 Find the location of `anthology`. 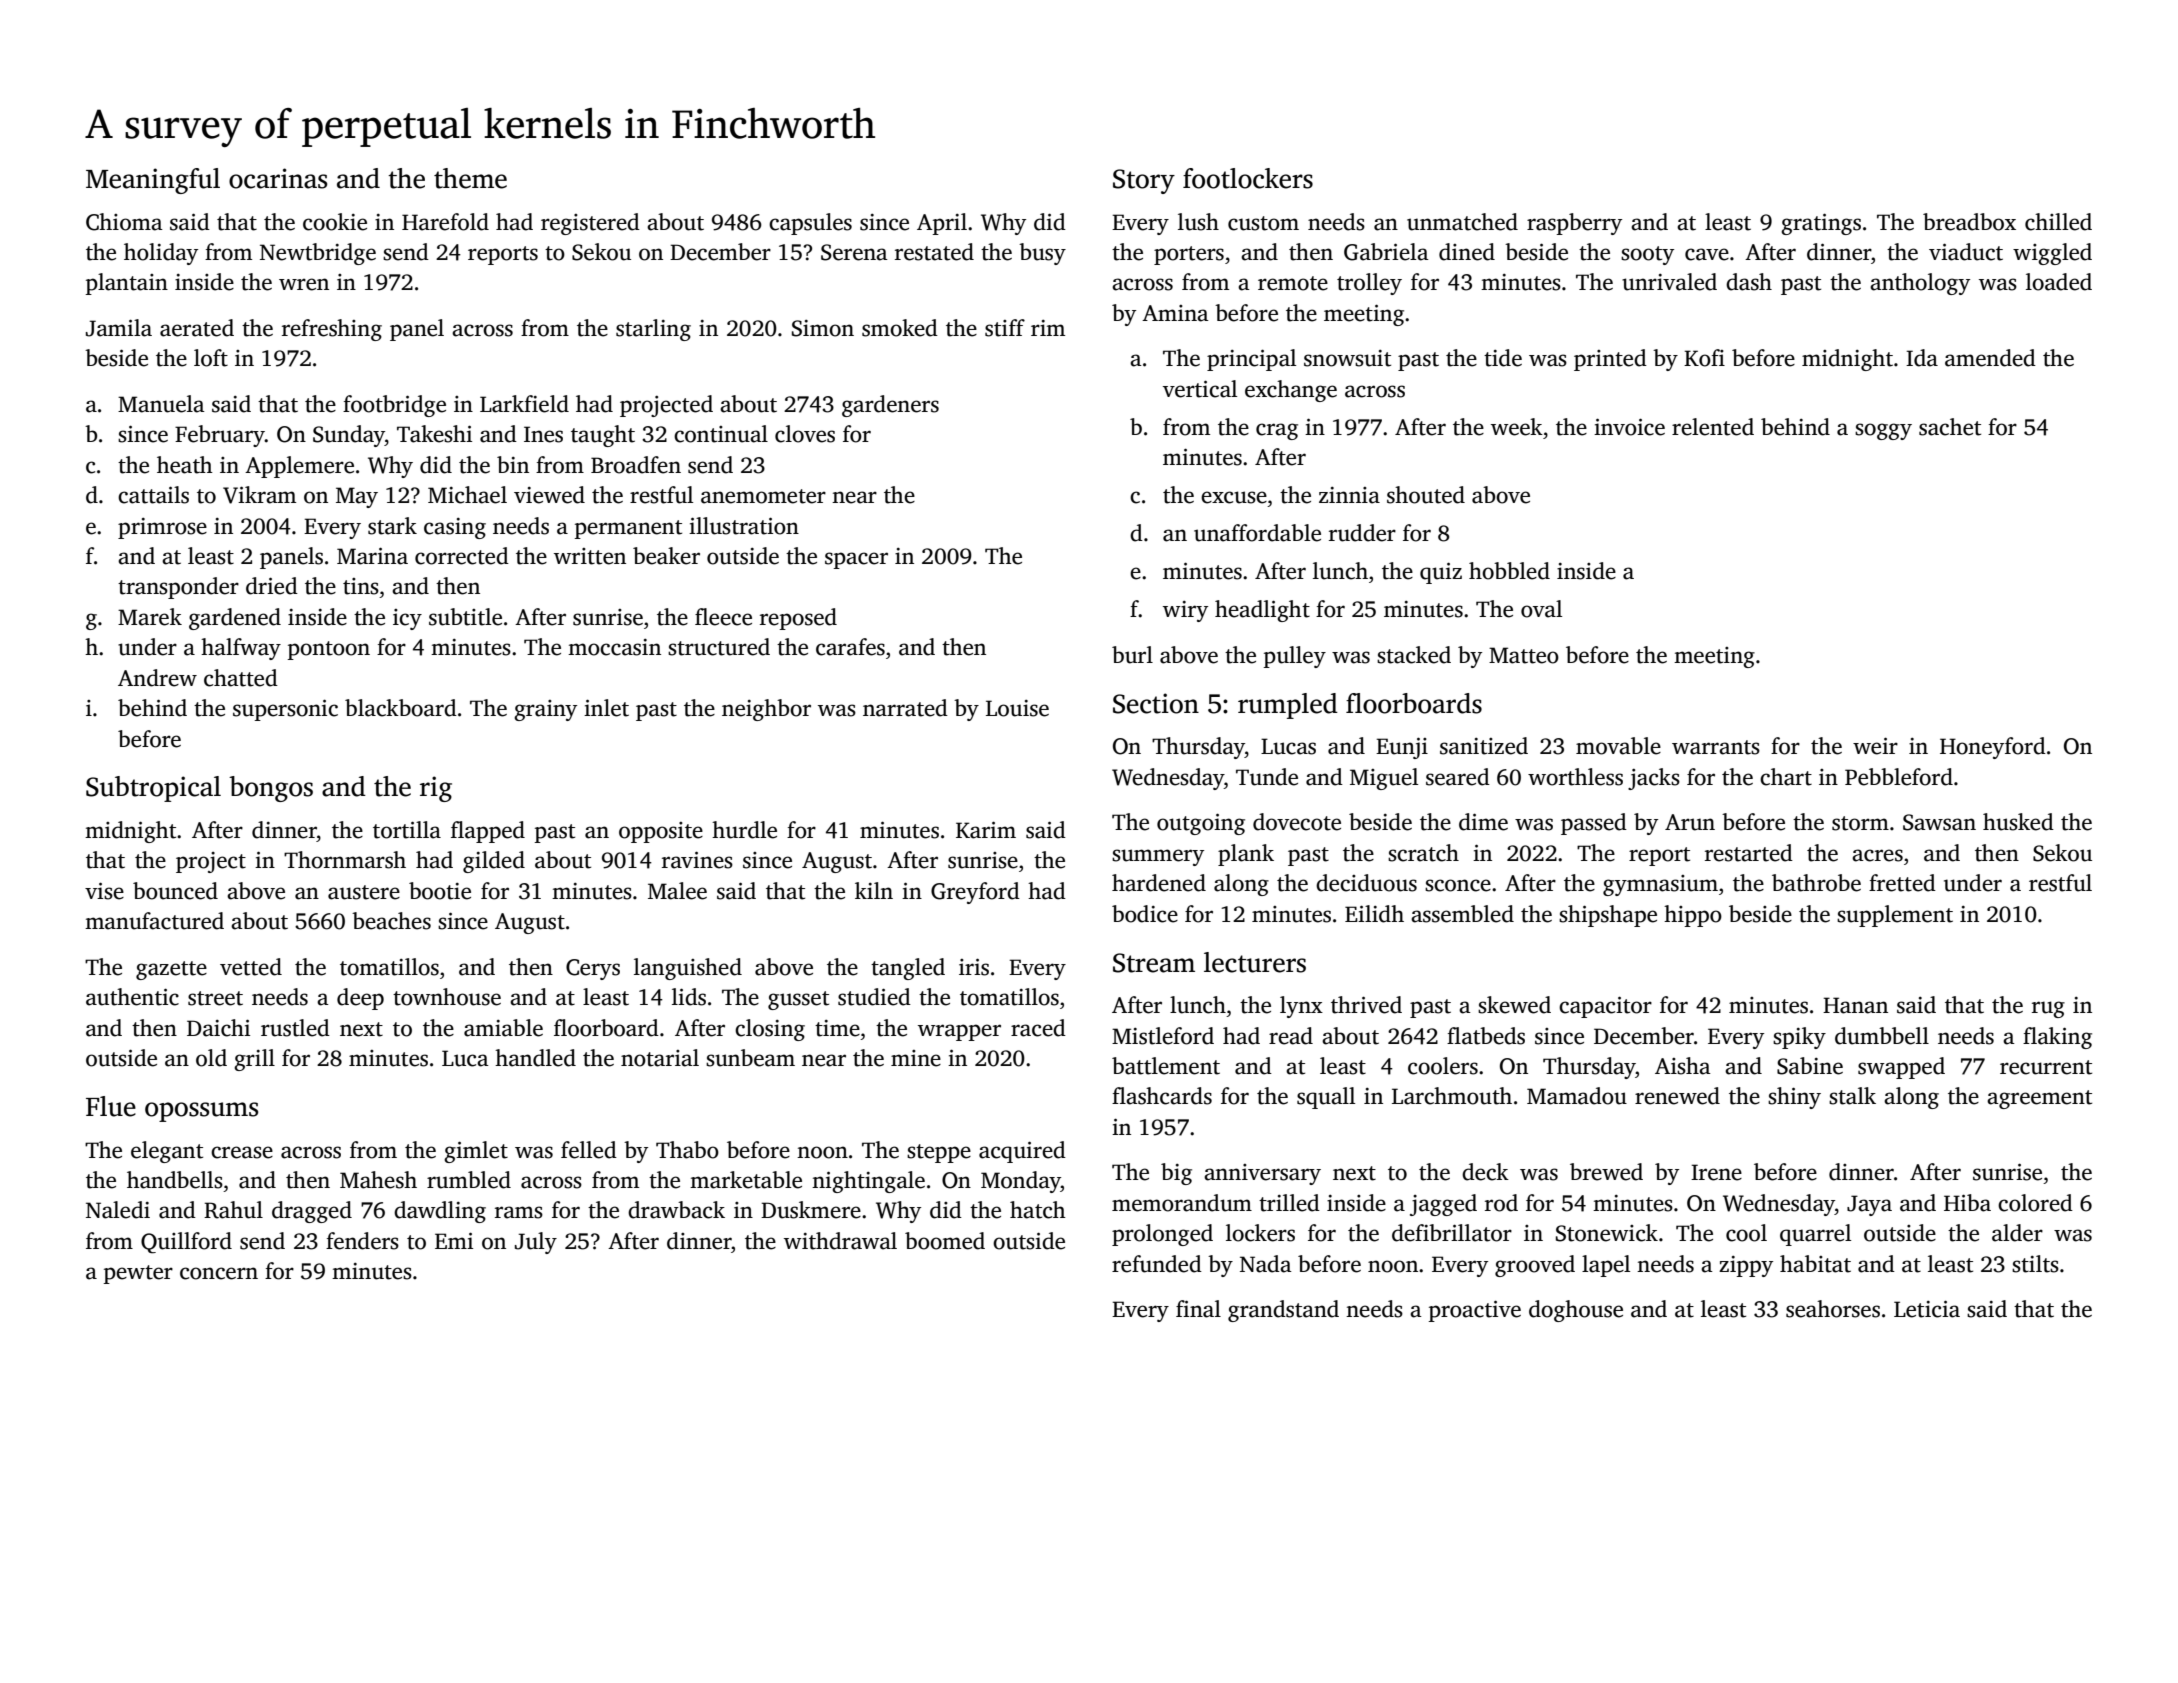

anthology is located at coordinates (1920, 284).
